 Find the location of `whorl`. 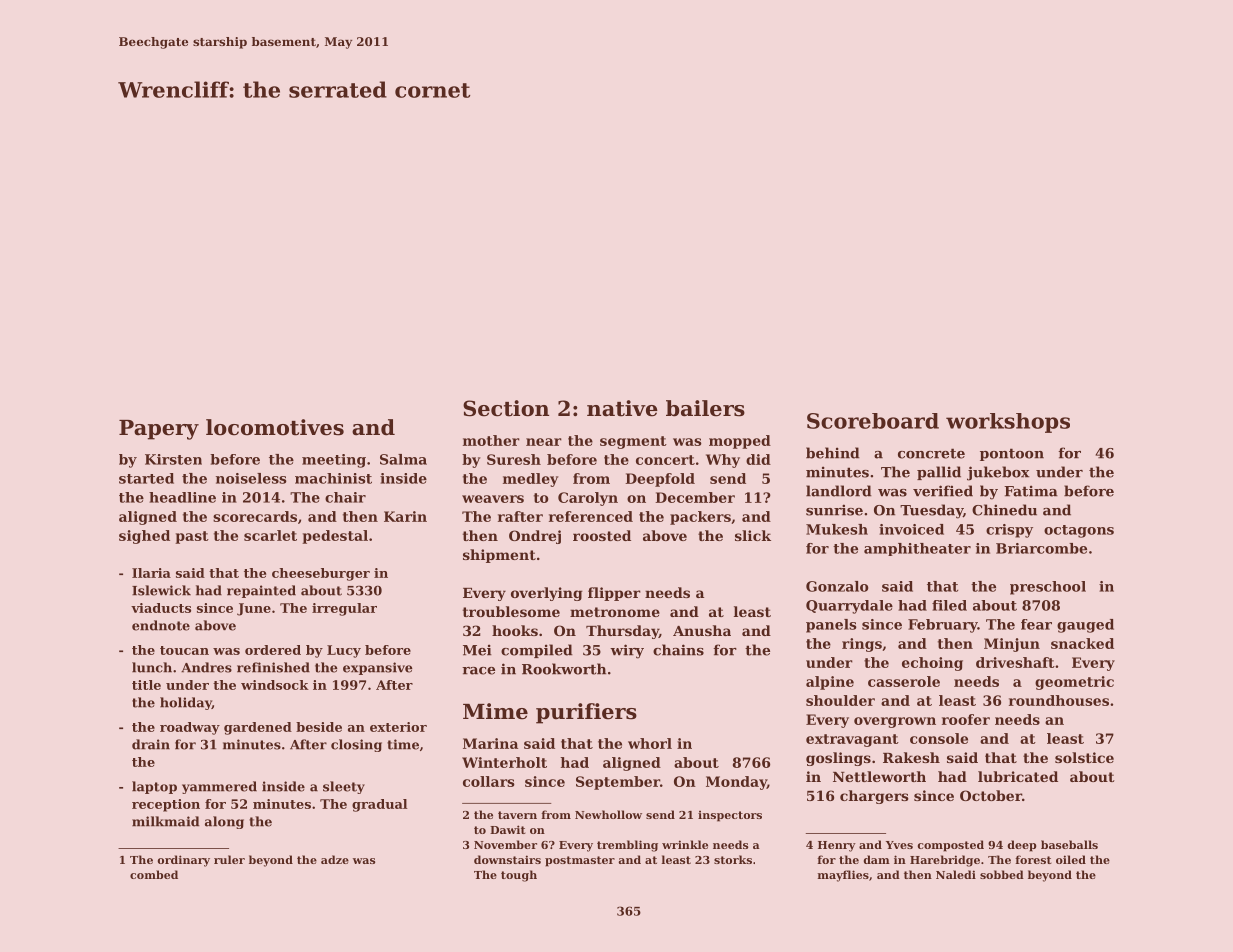

whorl is located at coordinates (650, 743).
